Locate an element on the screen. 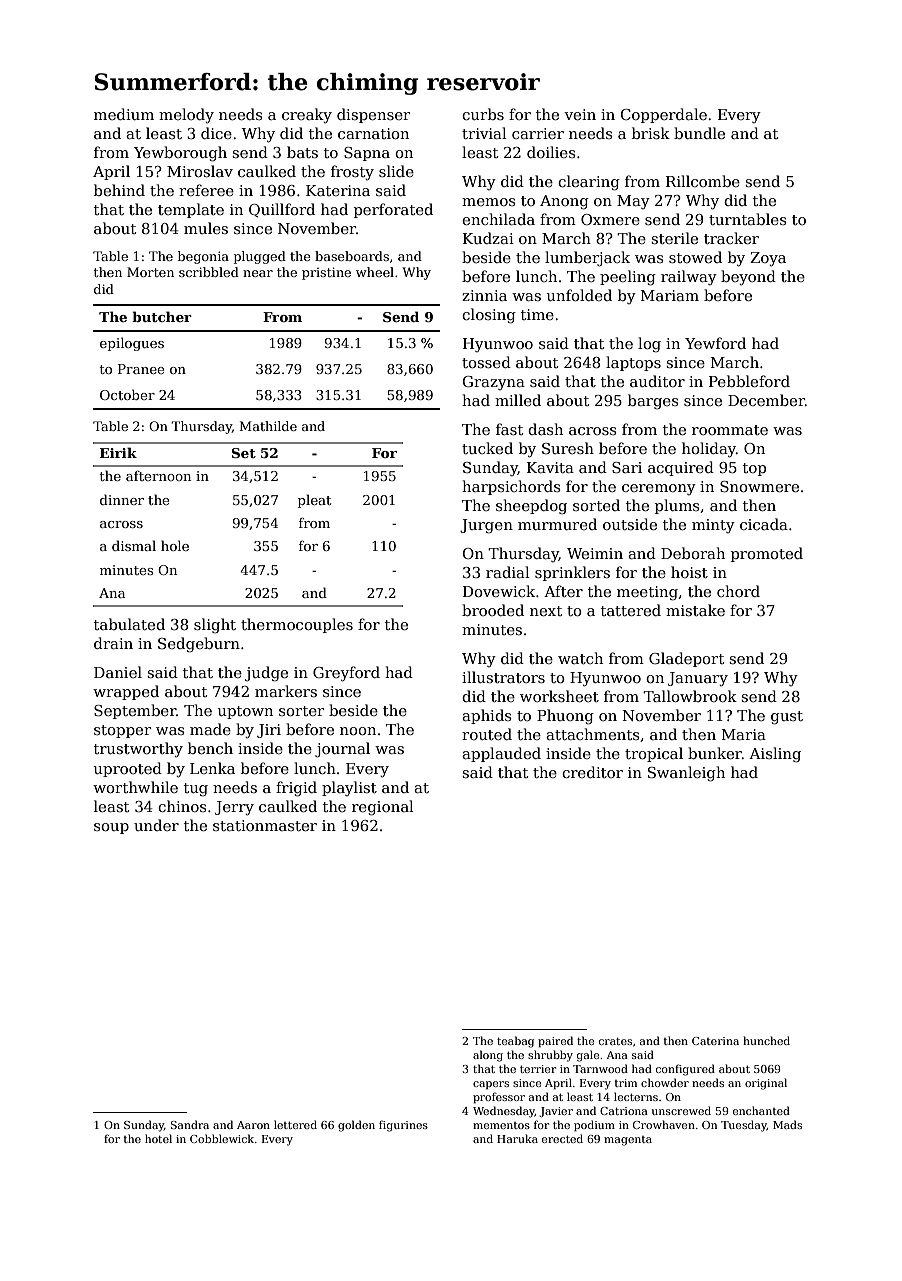  curbs is located at coordinates (483, 114).
